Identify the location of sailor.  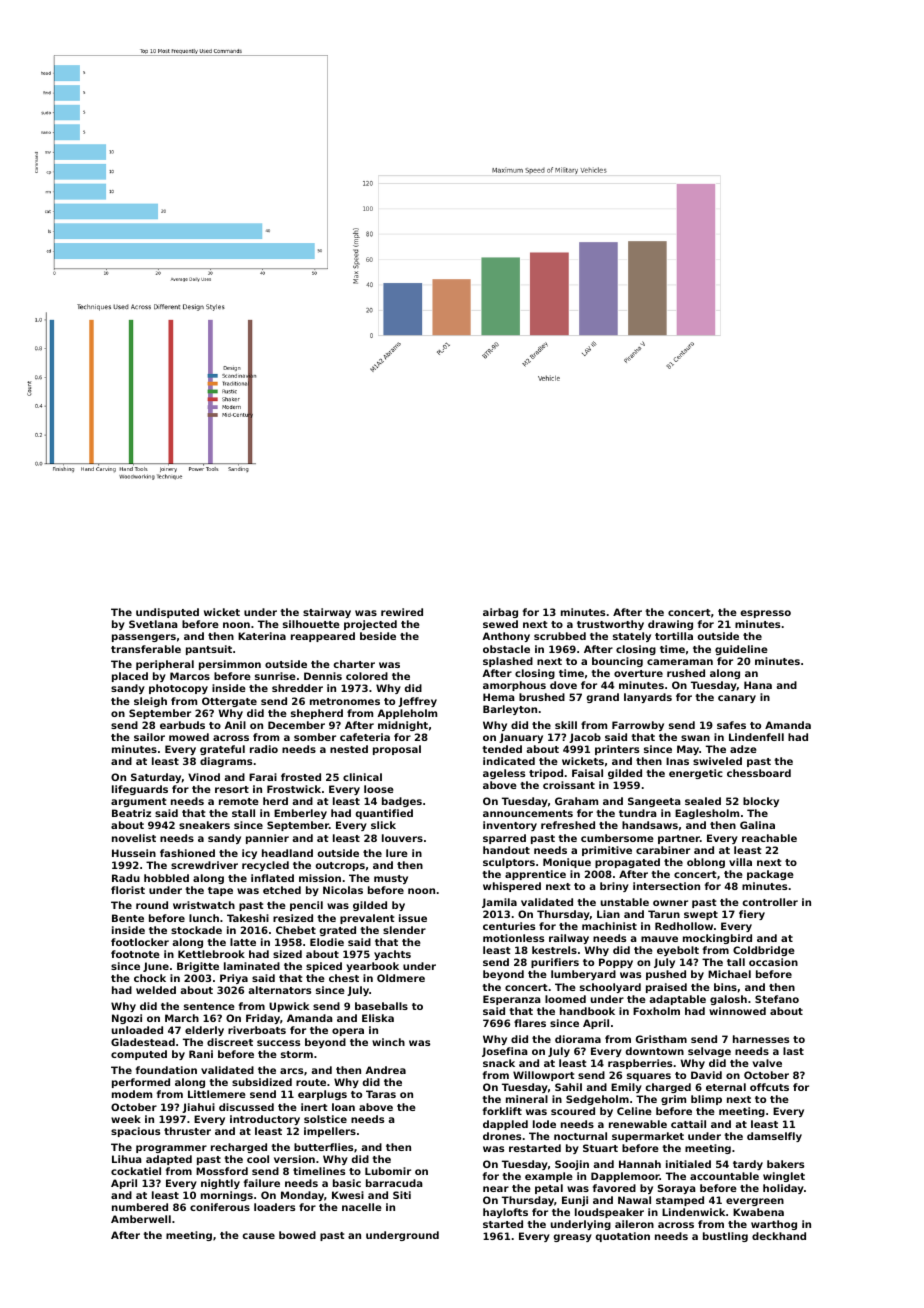
(149, 737).
